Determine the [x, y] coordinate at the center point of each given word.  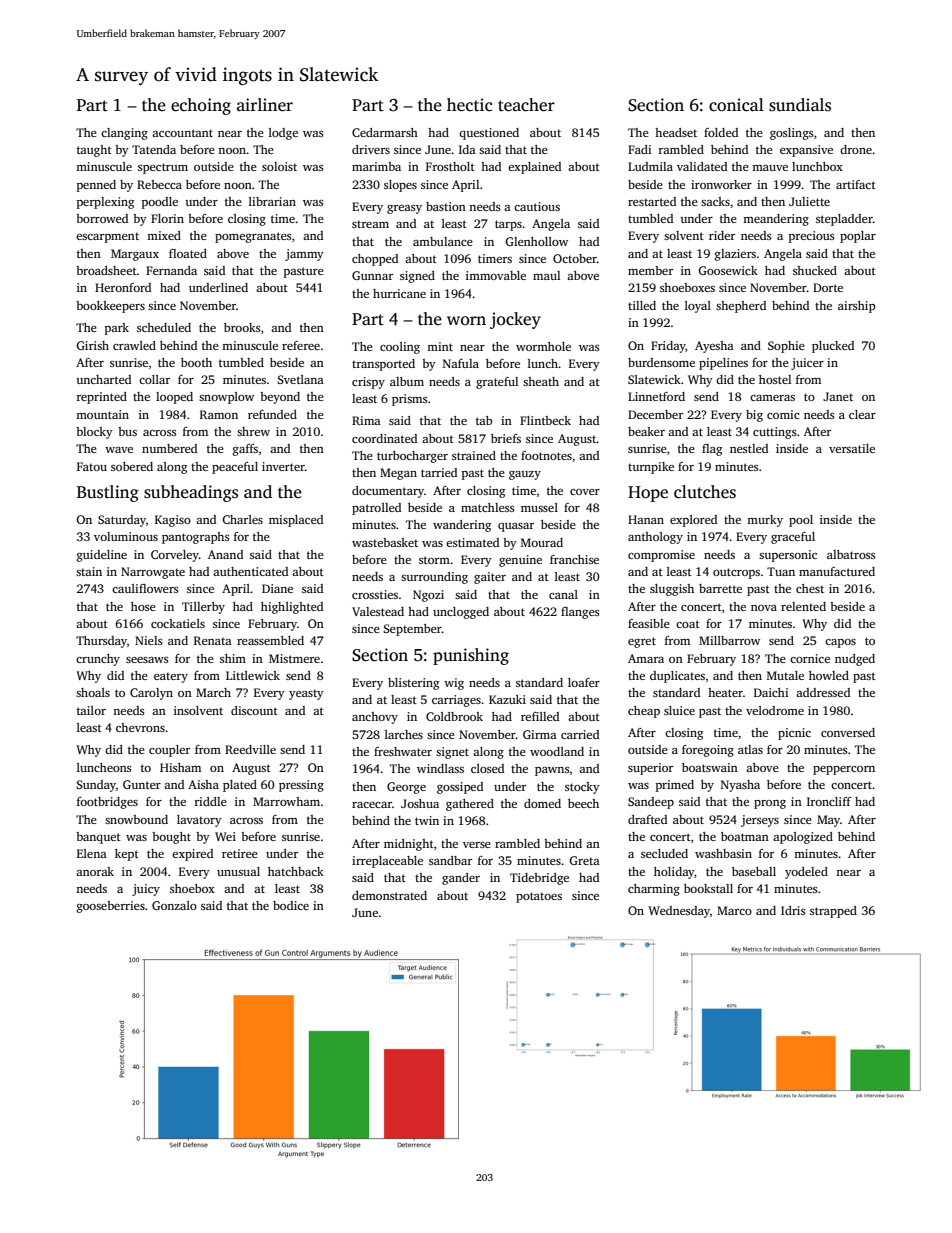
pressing [301, 786]
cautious [537, 206]
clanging [124, 134]
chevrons [140, 727]
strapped [833, 912]
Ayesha [714, 347]
